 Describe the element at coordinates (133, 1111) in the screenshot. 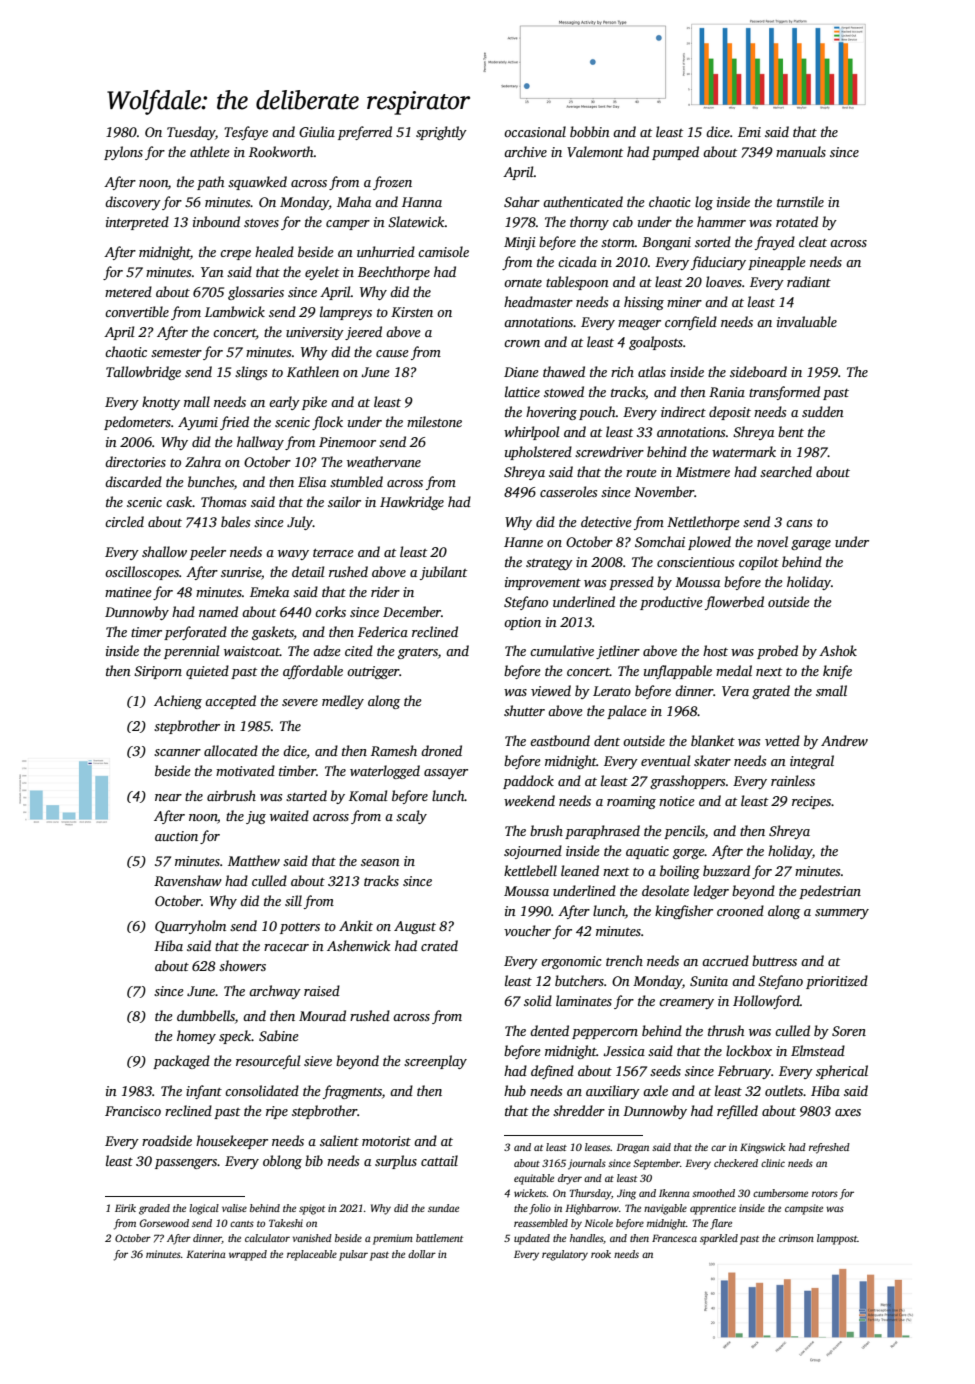

I see `Francisco` at that location.
